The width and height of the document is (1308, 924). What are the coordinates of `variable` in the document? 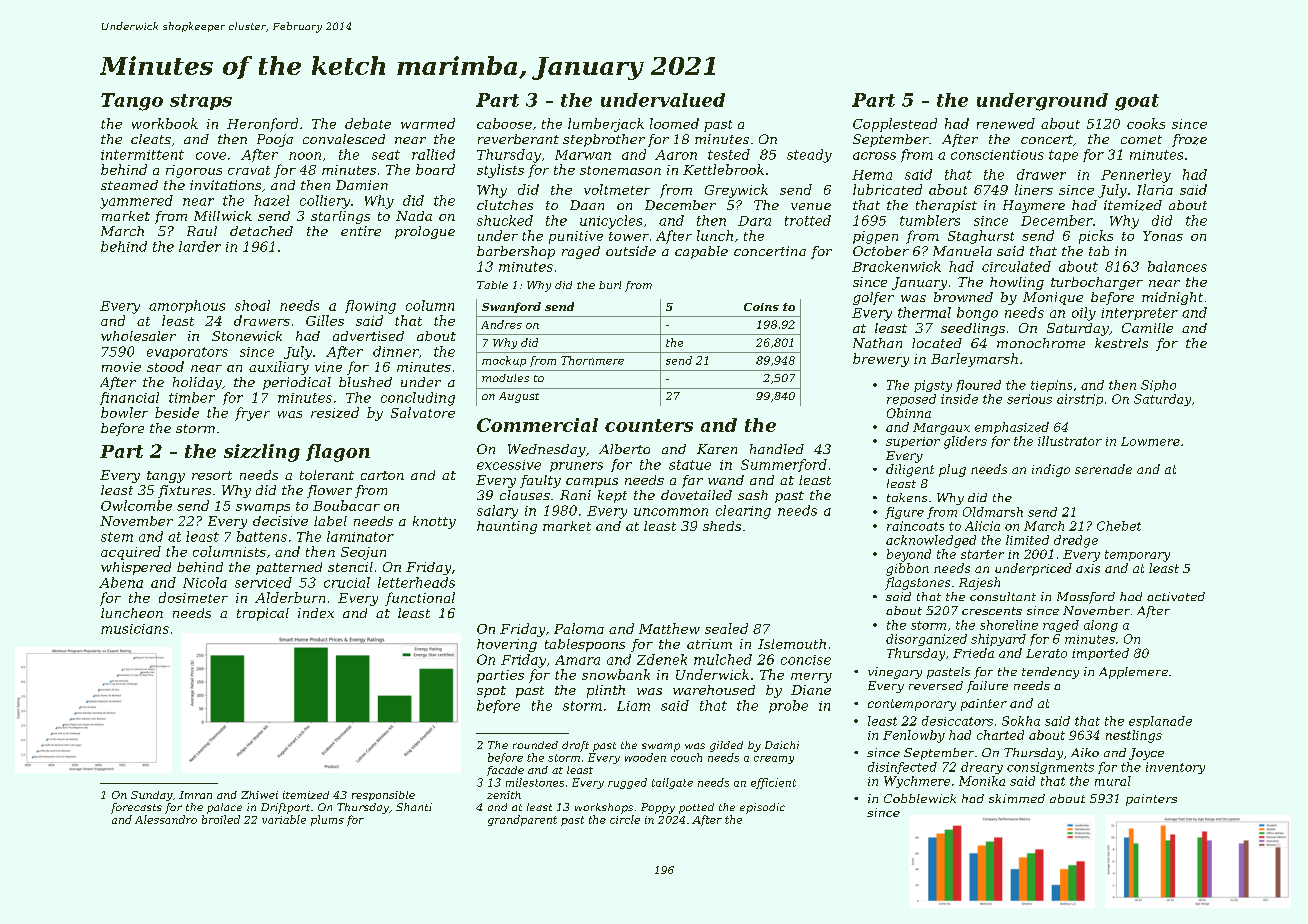 It's located at (284, 819).
